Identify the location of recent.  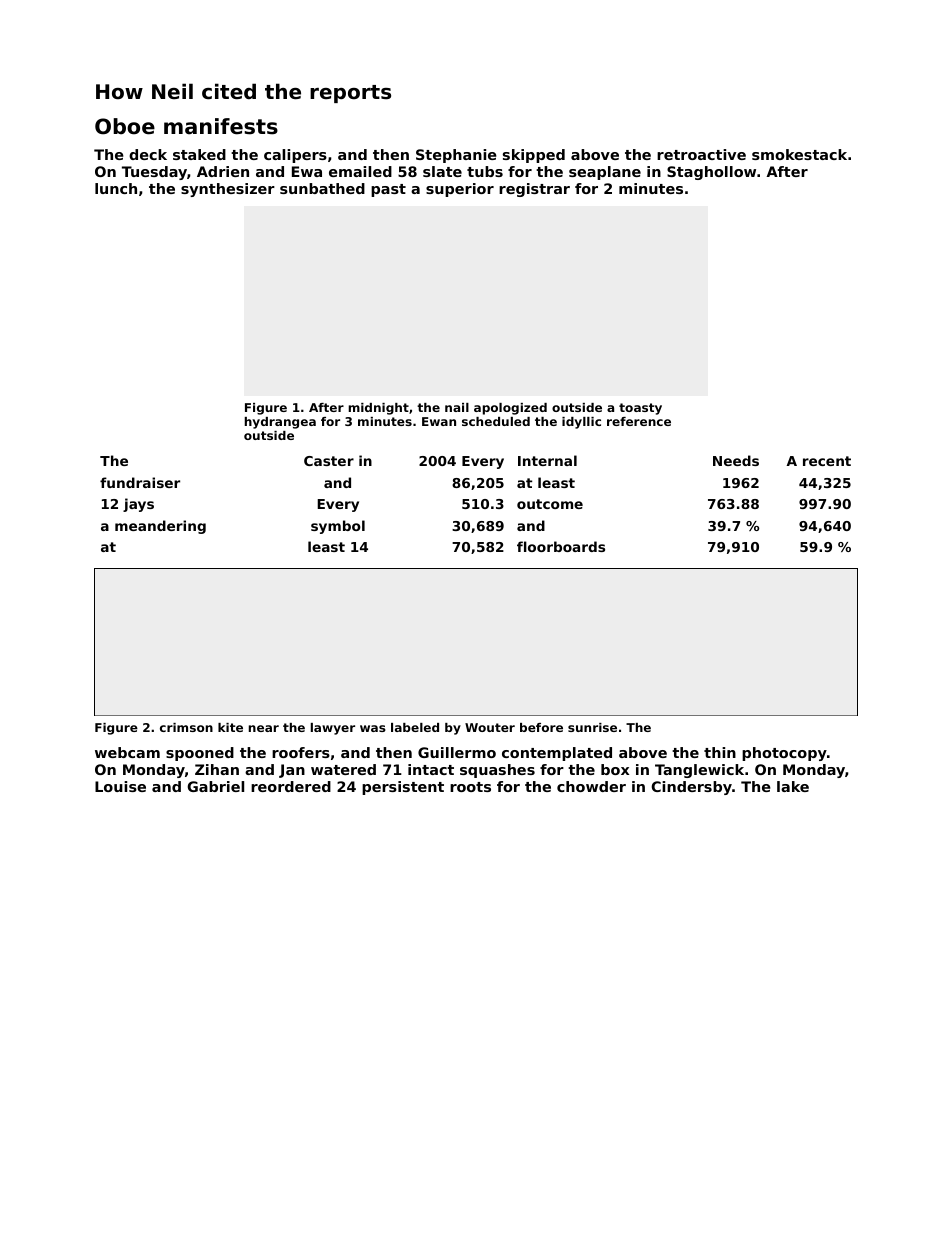
(827, 461).
